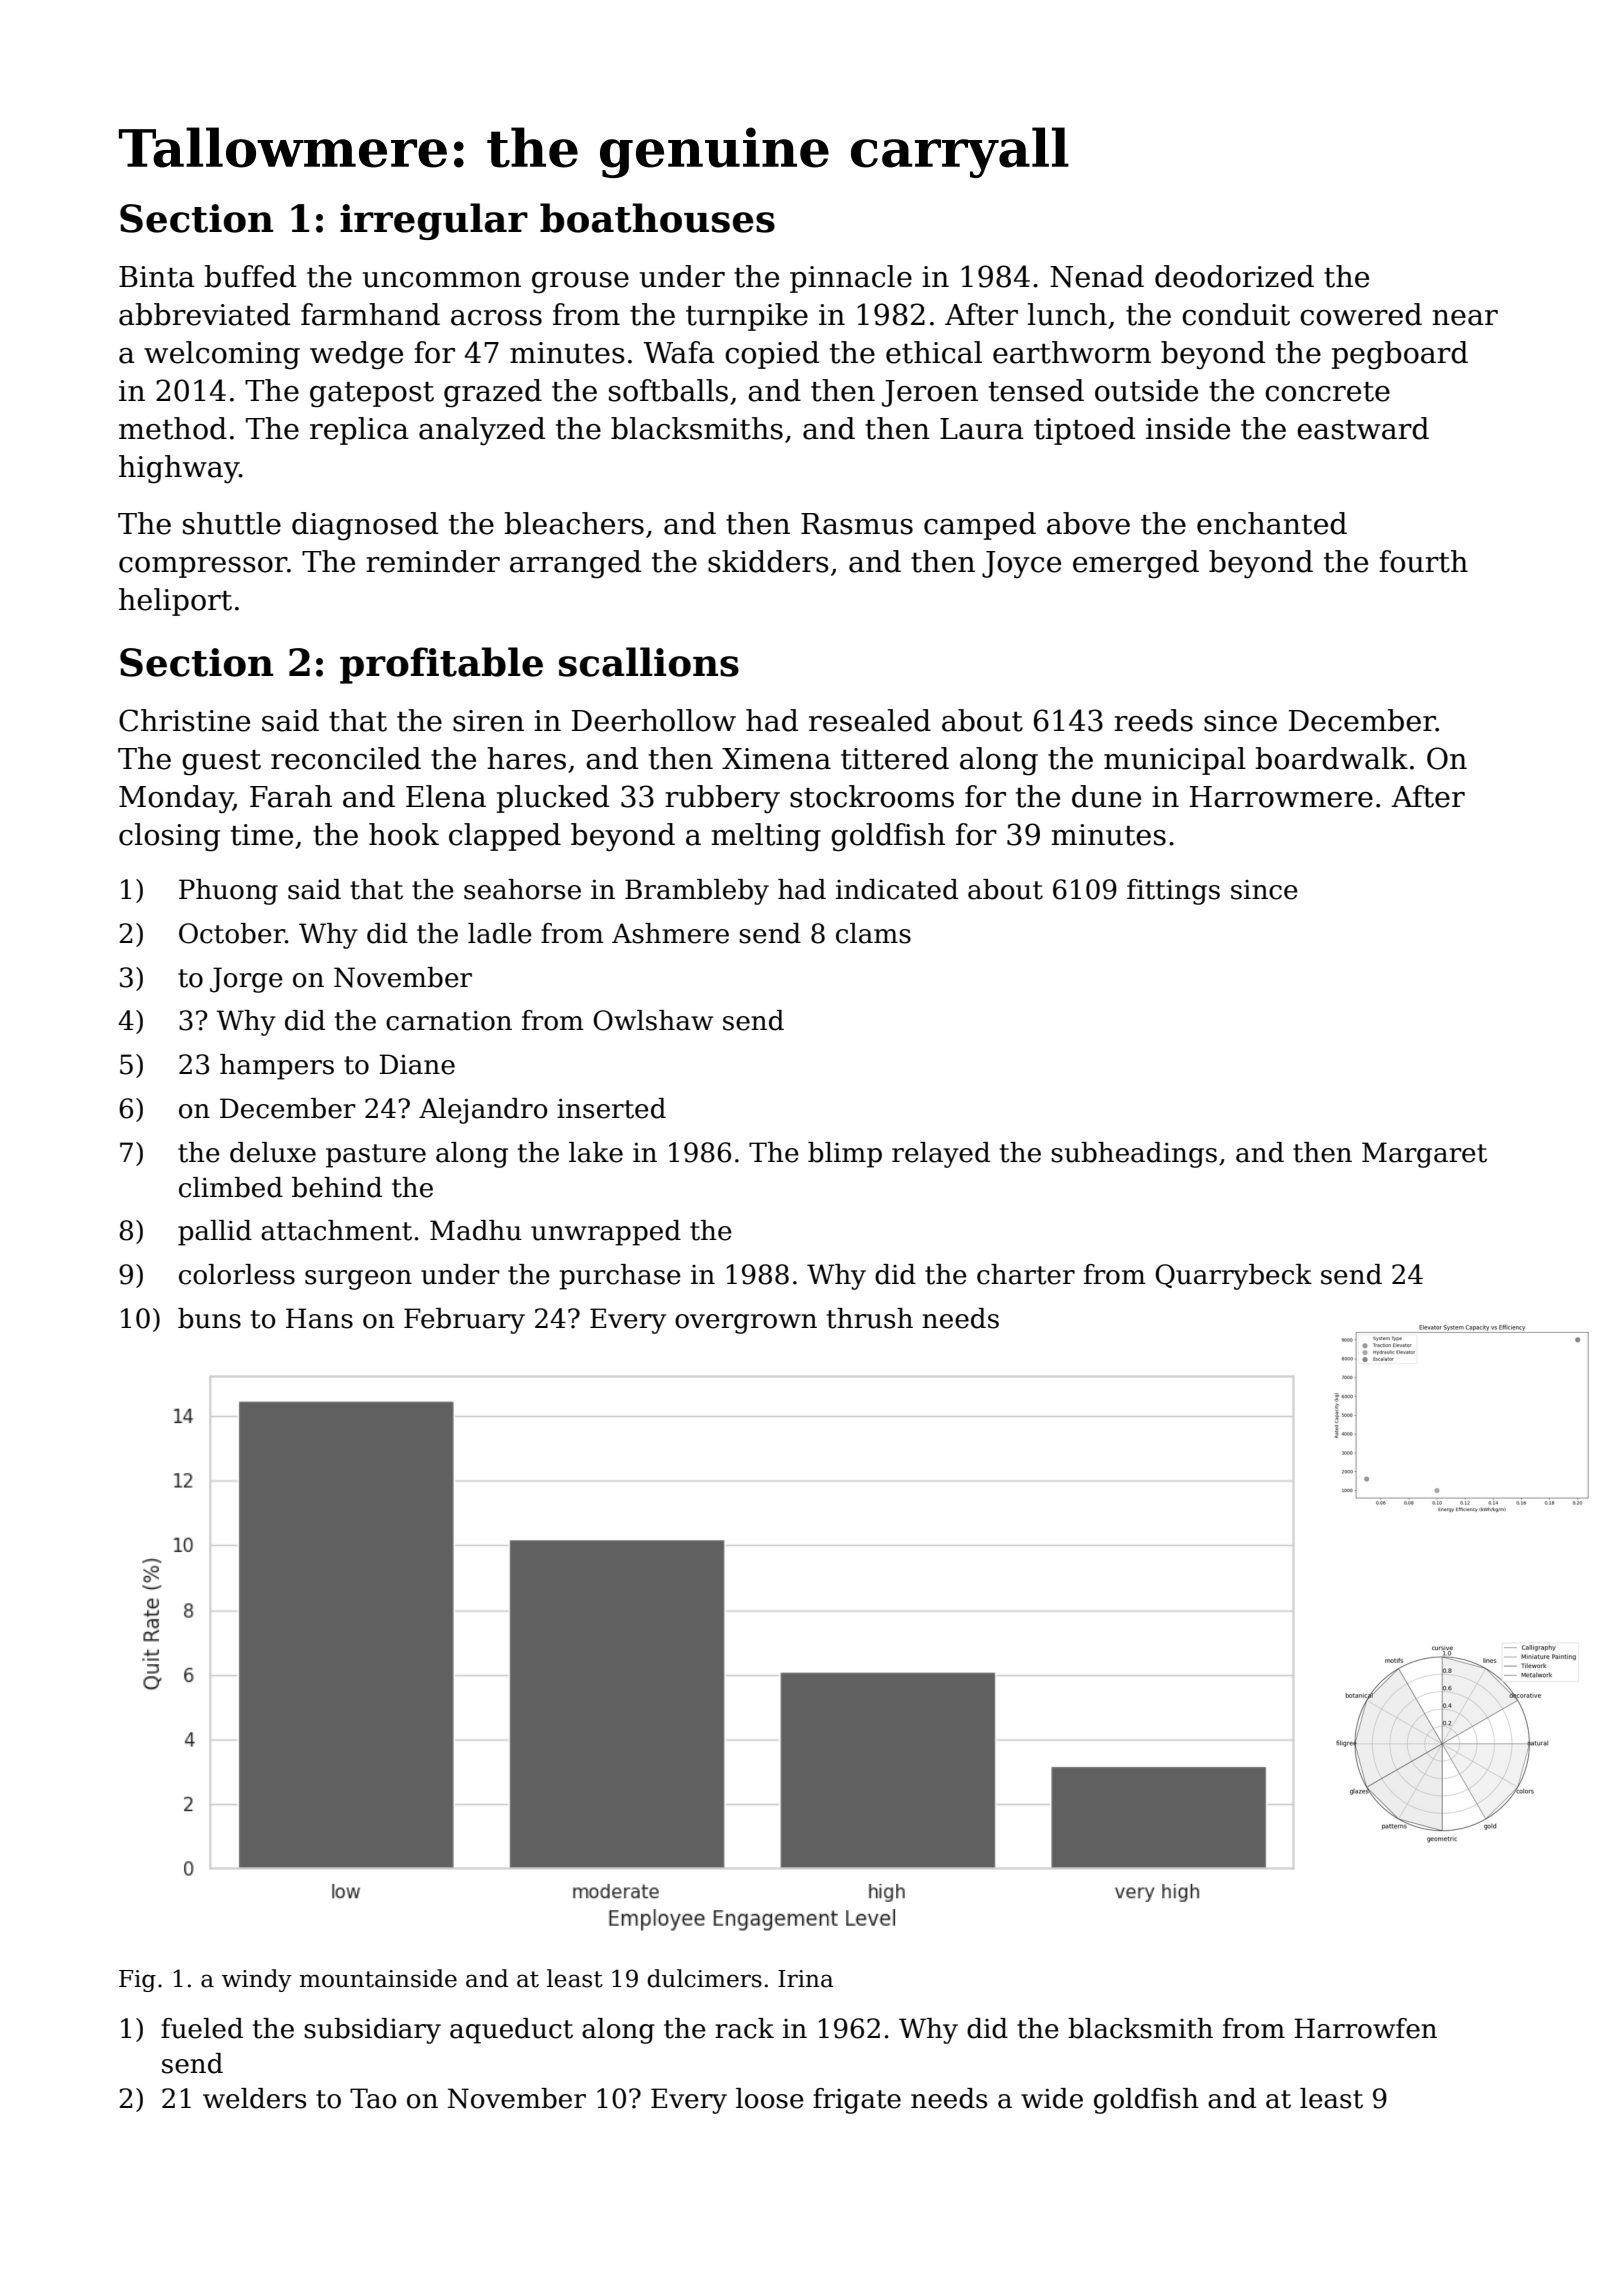 Image resolution: width=1620 pixels, height=2292 pixels. What do you see at coordinates (575, 564) in the page?
I see `arranged` at bounding box center [575, 564].
